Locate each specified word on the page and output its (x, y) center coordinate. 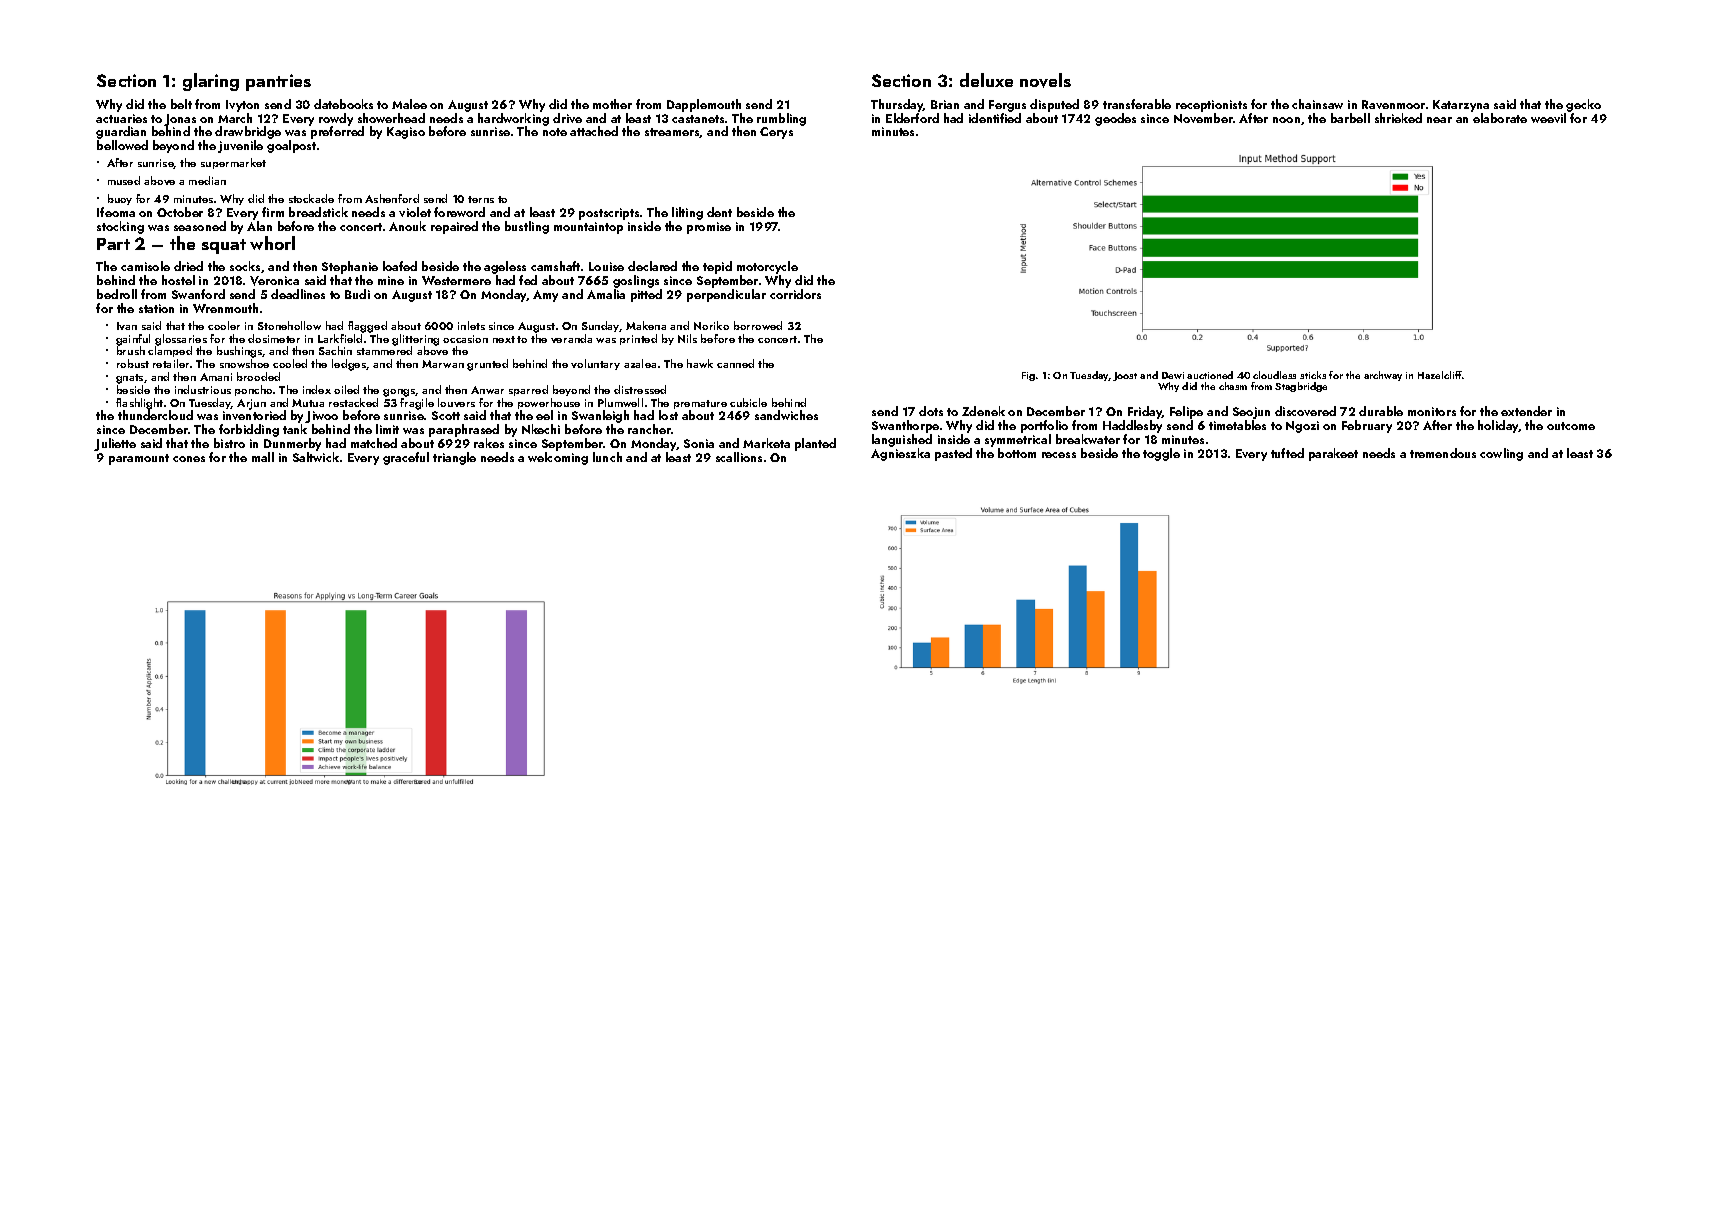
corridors (795, 294)
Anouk (407, 226)
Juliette (115, 444)
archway (1383, 376)
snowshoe (244, 363)
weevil (1548, 118)
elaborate (1500, 118)
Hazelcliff (1440, 375)
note (555, 132)
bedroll (117, 294)
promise (709, 228)
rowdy (336, 119)
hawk (700, 363)
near (1439, 120)
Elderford (912, 118)
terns (481, 199)
